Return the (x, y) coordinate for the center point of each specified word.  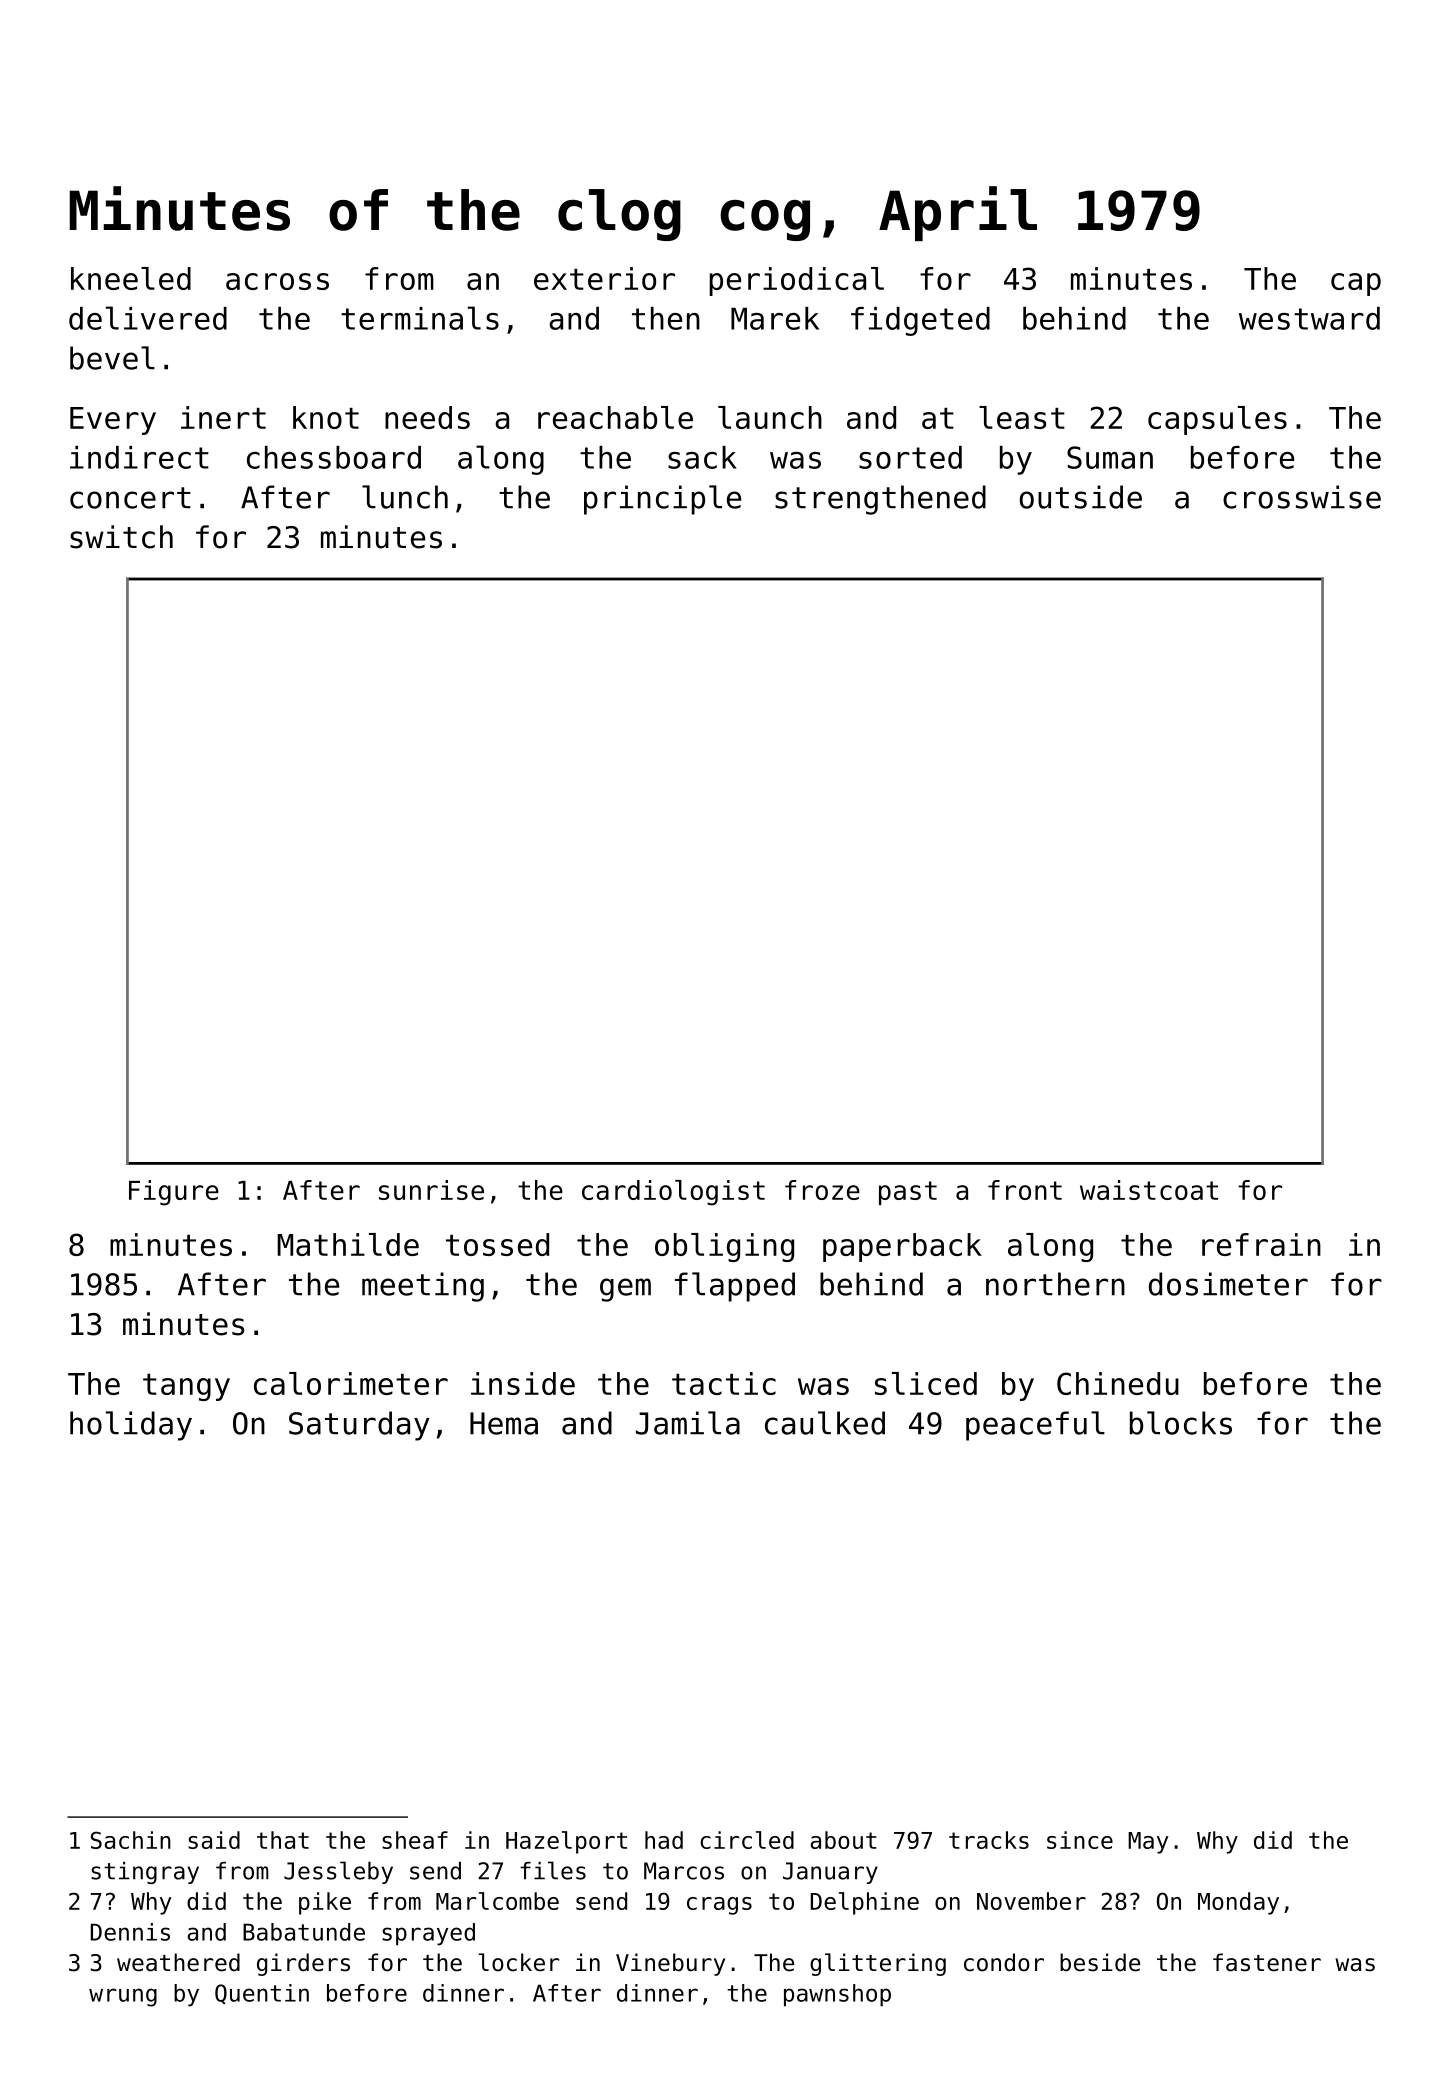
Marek (775, 318)
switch (121, 537)
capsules (1217, 420)
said (214, 1840)
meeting (423, 1287)
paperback (902, 1247)
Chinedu (1118, 1383)
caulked (825, 1423)
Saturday (359, 1426)
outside (1081, 497)
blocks (1181, 1423)
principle (662, 500)
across (277, 281)
